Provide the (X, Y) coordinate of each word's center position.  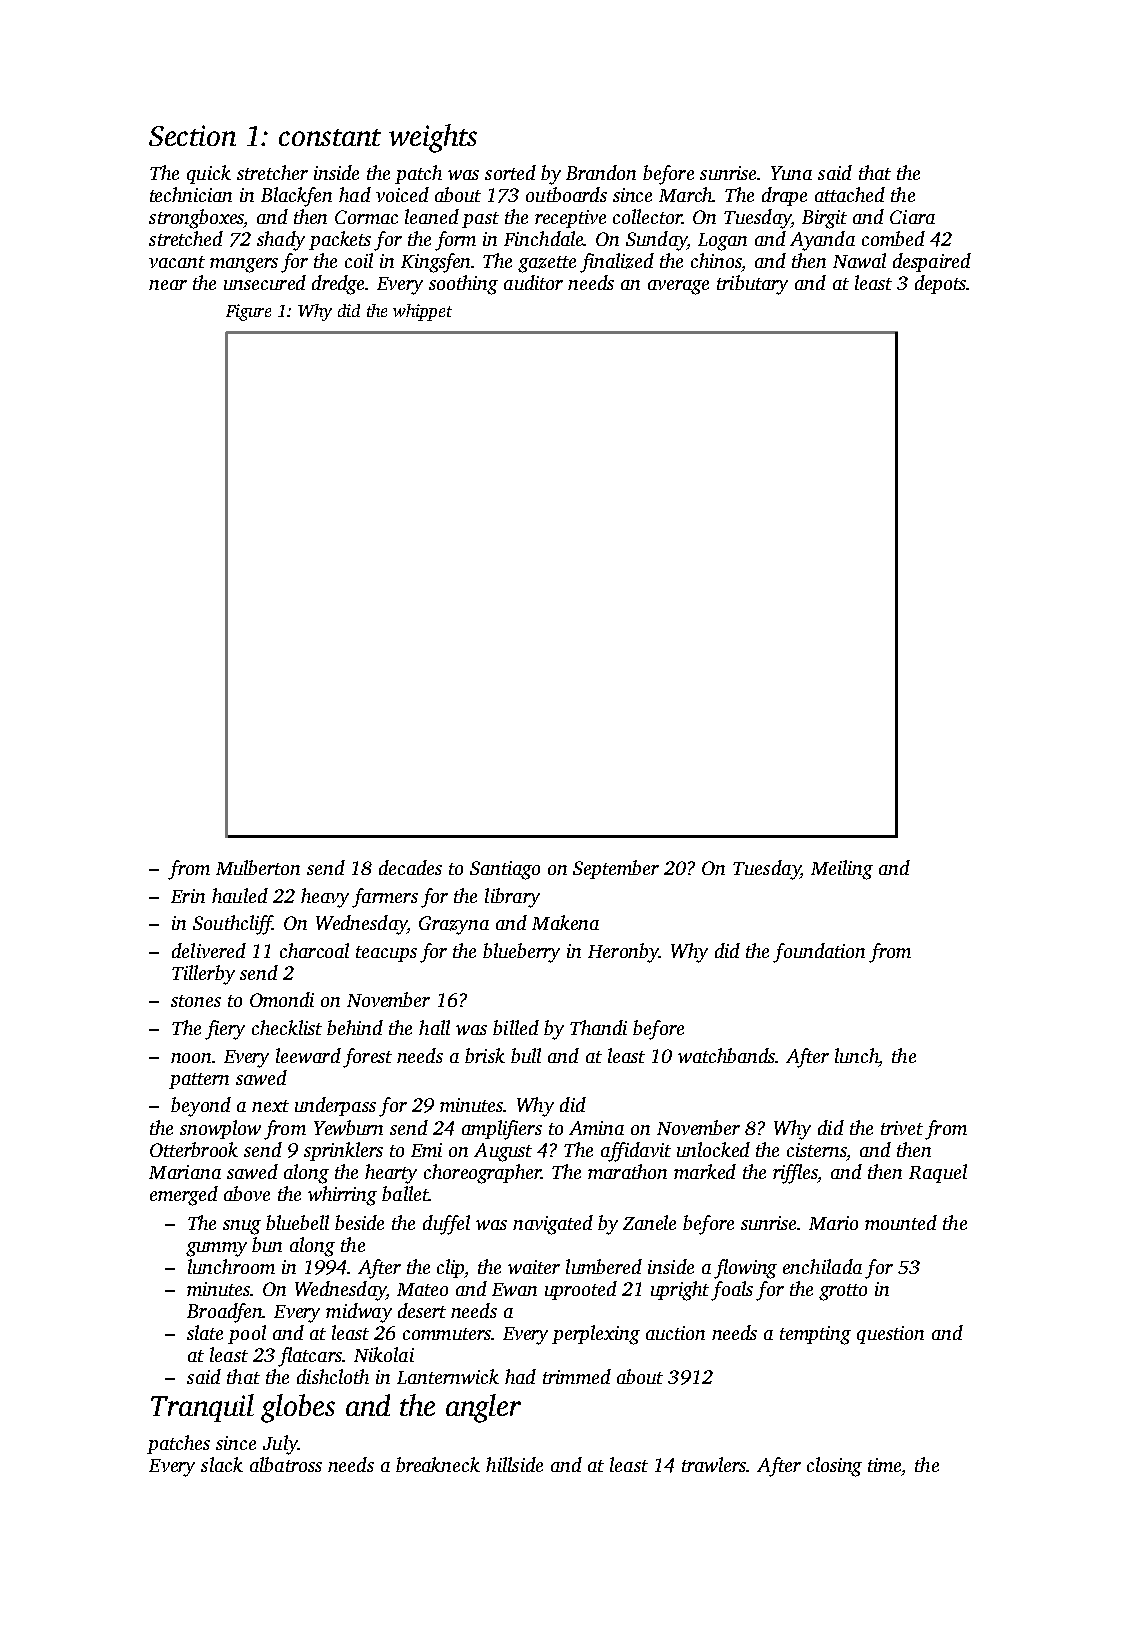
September (616, 869)
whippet (422, 312)
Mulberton (258, 867)
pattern (199, 1081)
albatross (286, 1464)
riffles (796, 1174)
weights (433, 138)
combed (893, 238)
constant (330, 137)
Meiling (842, 870)
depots (940, 284)
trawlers (714, 1464)
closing (834, 1467)
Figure (248, 312)
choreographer (482, 1174)
